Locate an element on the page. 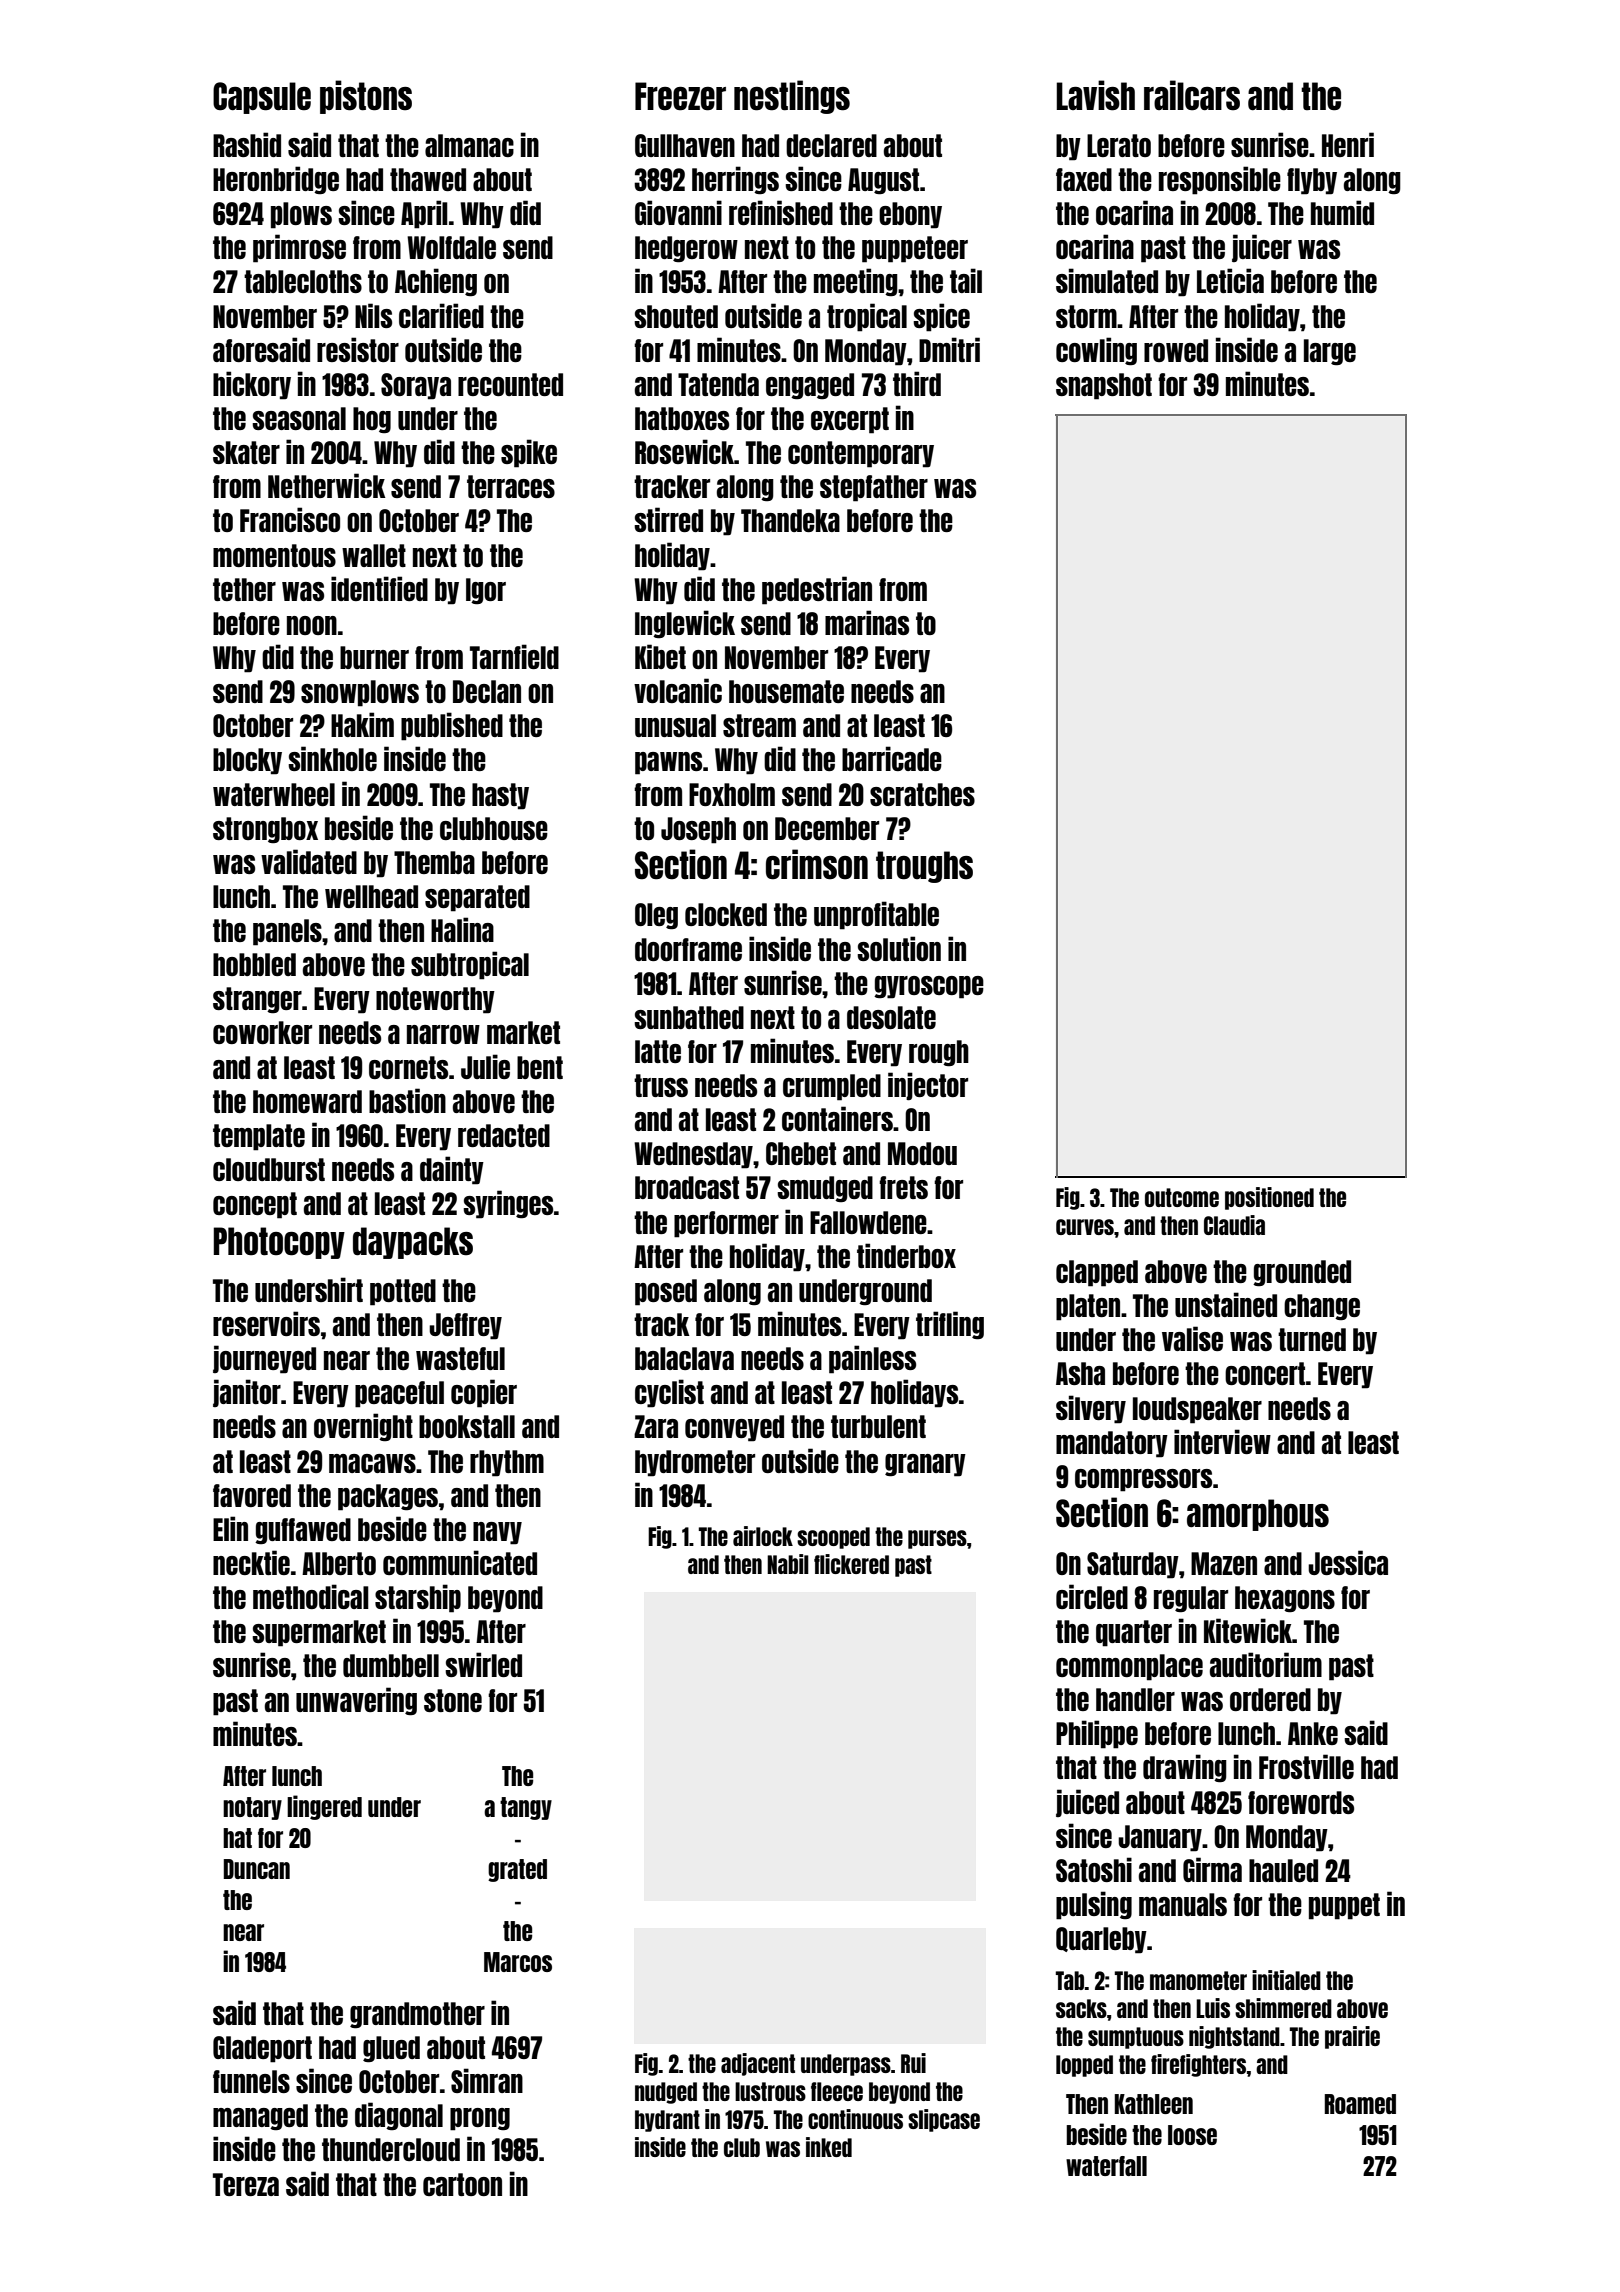 The image size is (1620, 2292). Lavish is located at coordinates (1096, 95).
